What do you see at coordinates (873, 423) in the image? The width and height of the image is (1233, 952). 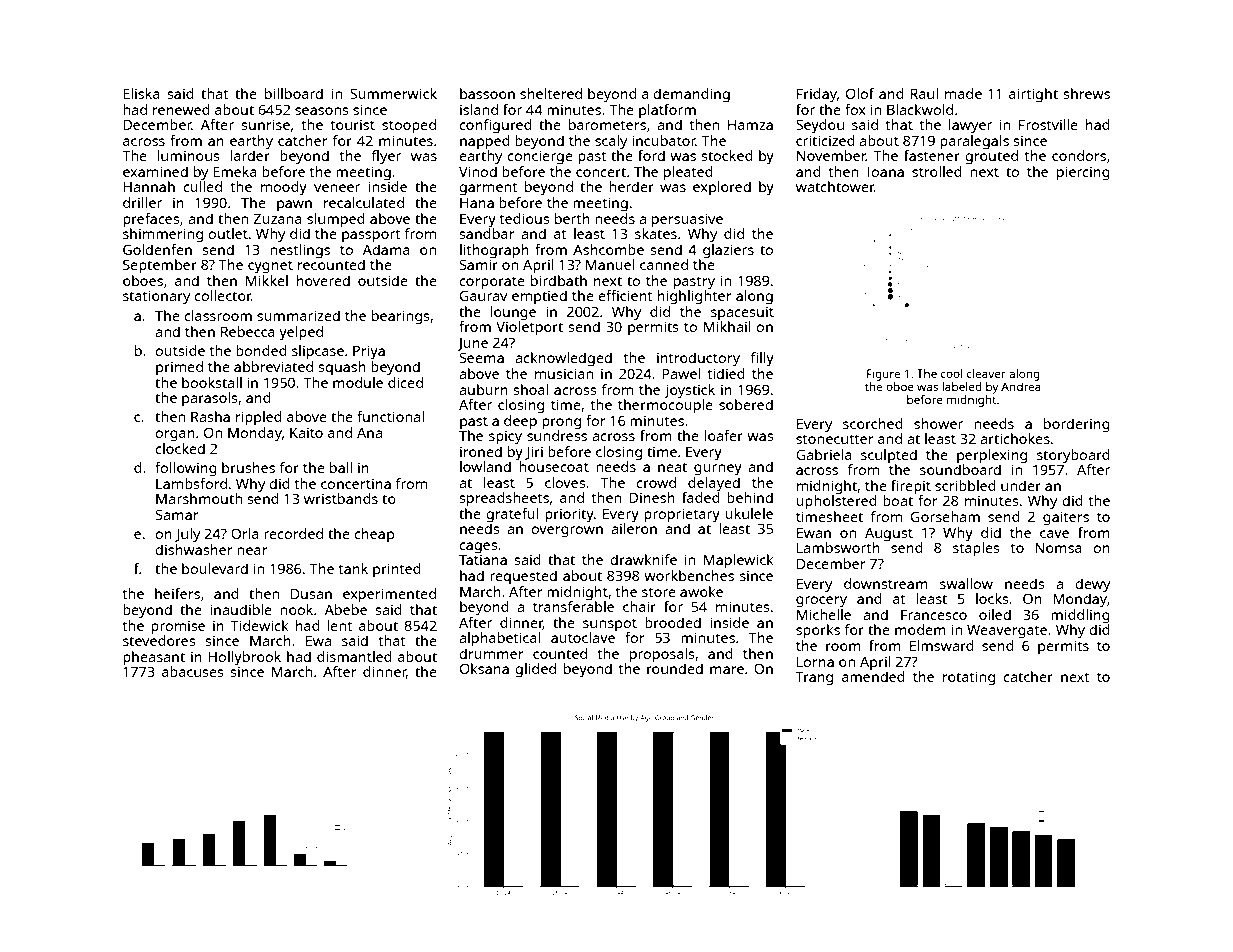 I see `scorched` at bounding box center [873, 423].
